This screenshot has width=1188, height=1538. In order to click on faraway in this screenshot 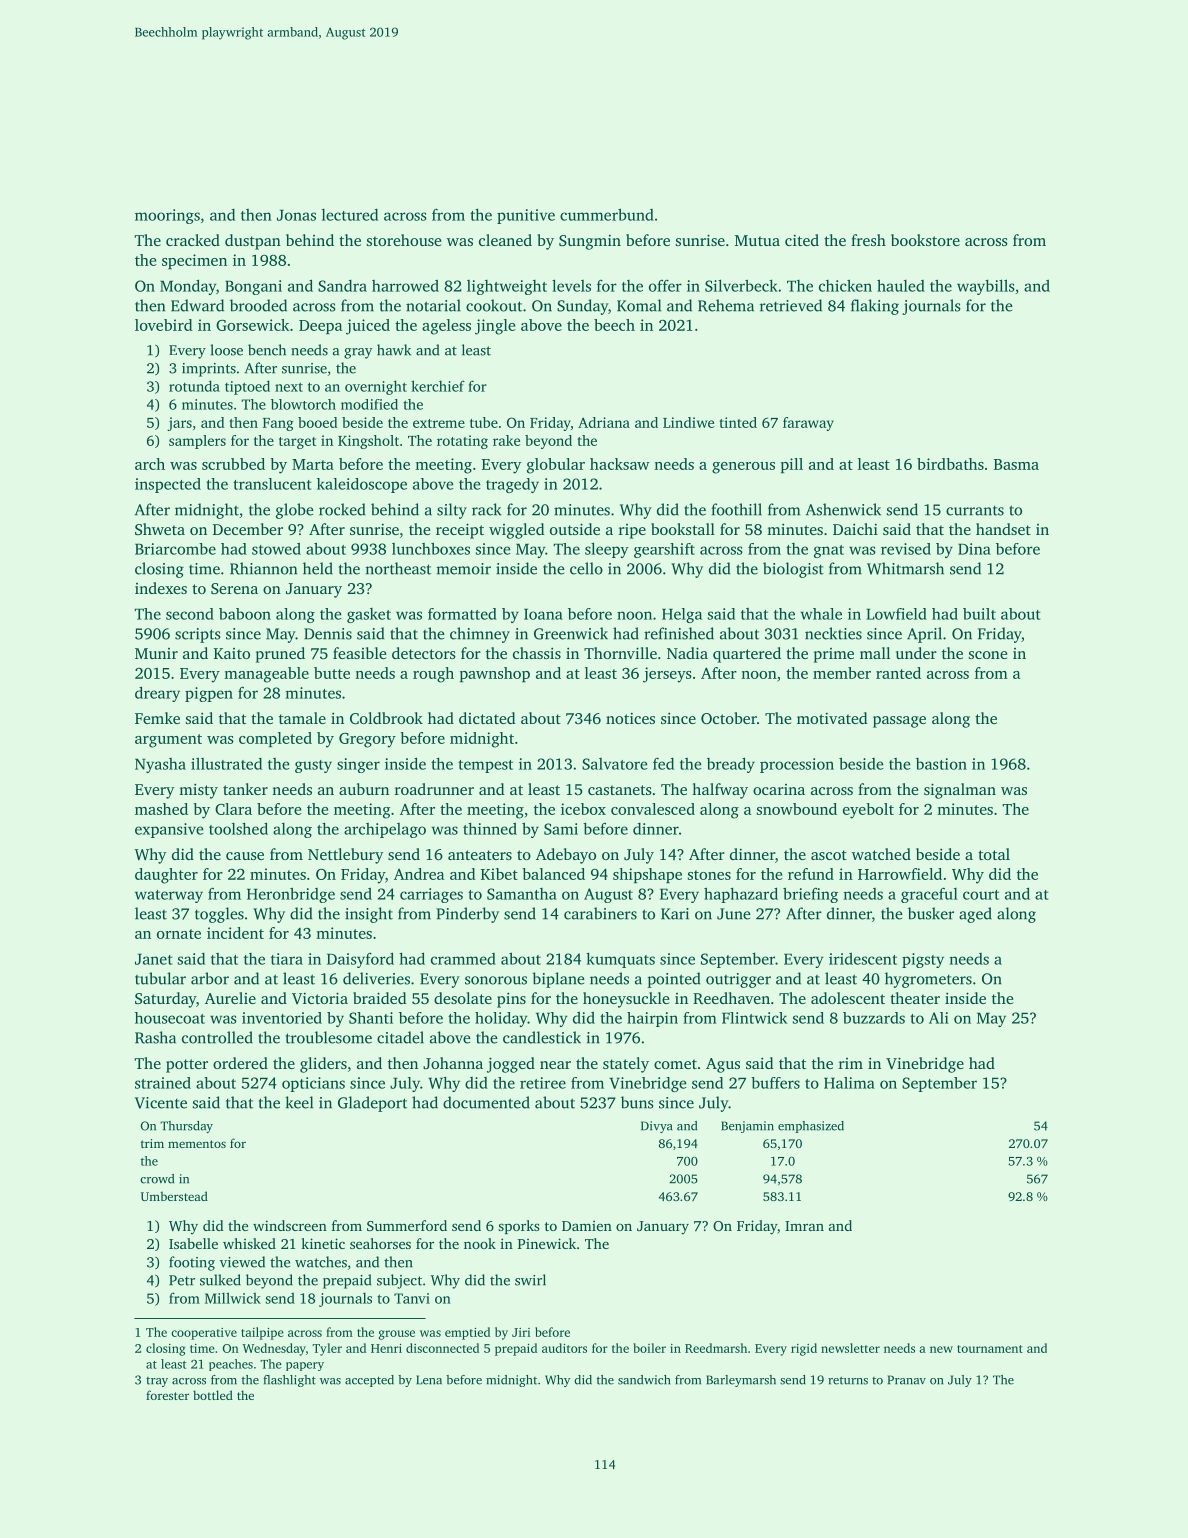, I will do `click(808, 424)`.
